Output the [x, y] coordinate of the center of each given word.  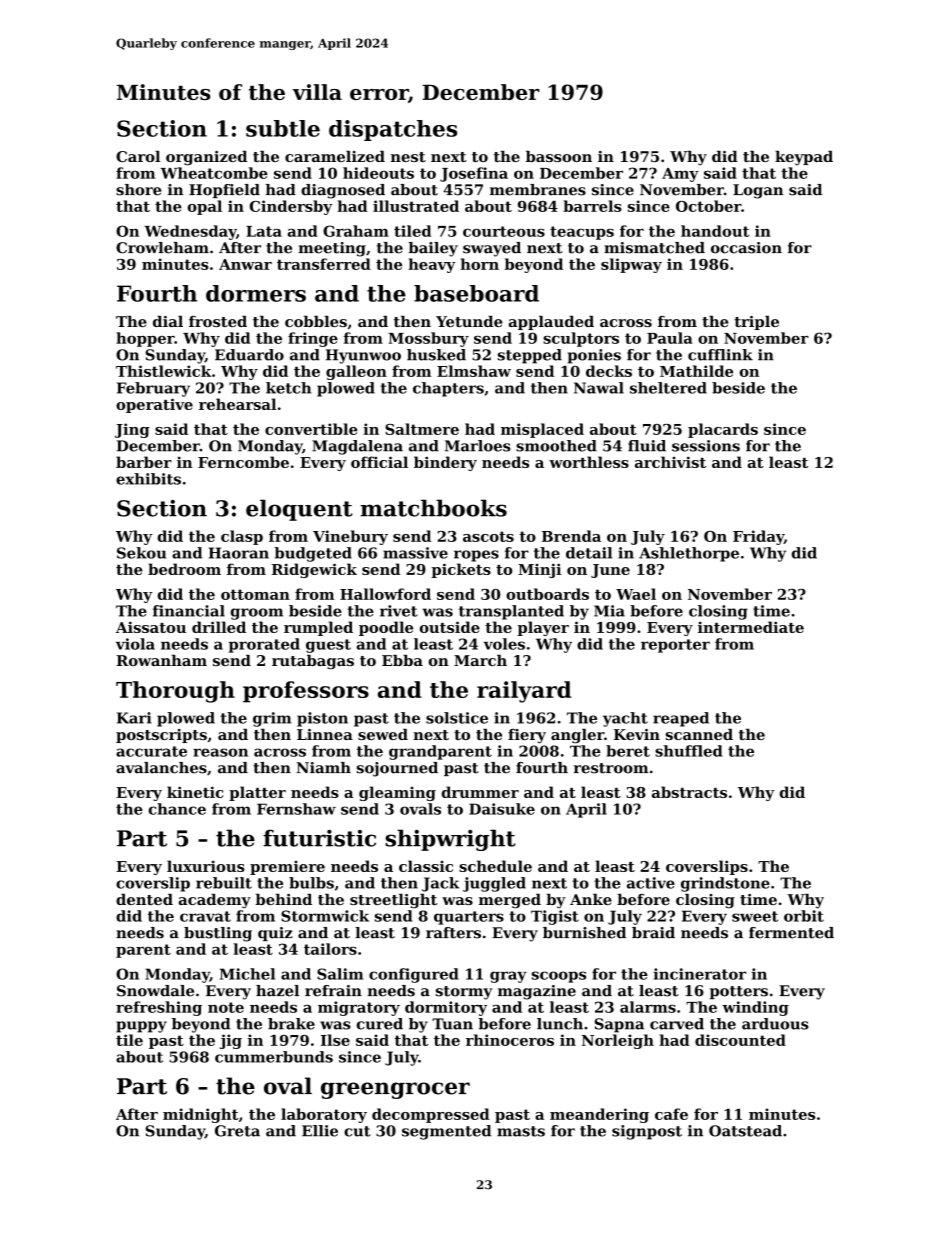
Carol [138, 156]
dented [144, 899]
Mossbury [428, 339]
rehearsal [237, 404]
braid [653, 933]
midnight [201, 1115]
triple [756, 323]
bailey [433, 249]
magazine [537, 992]
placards [723, 430]
